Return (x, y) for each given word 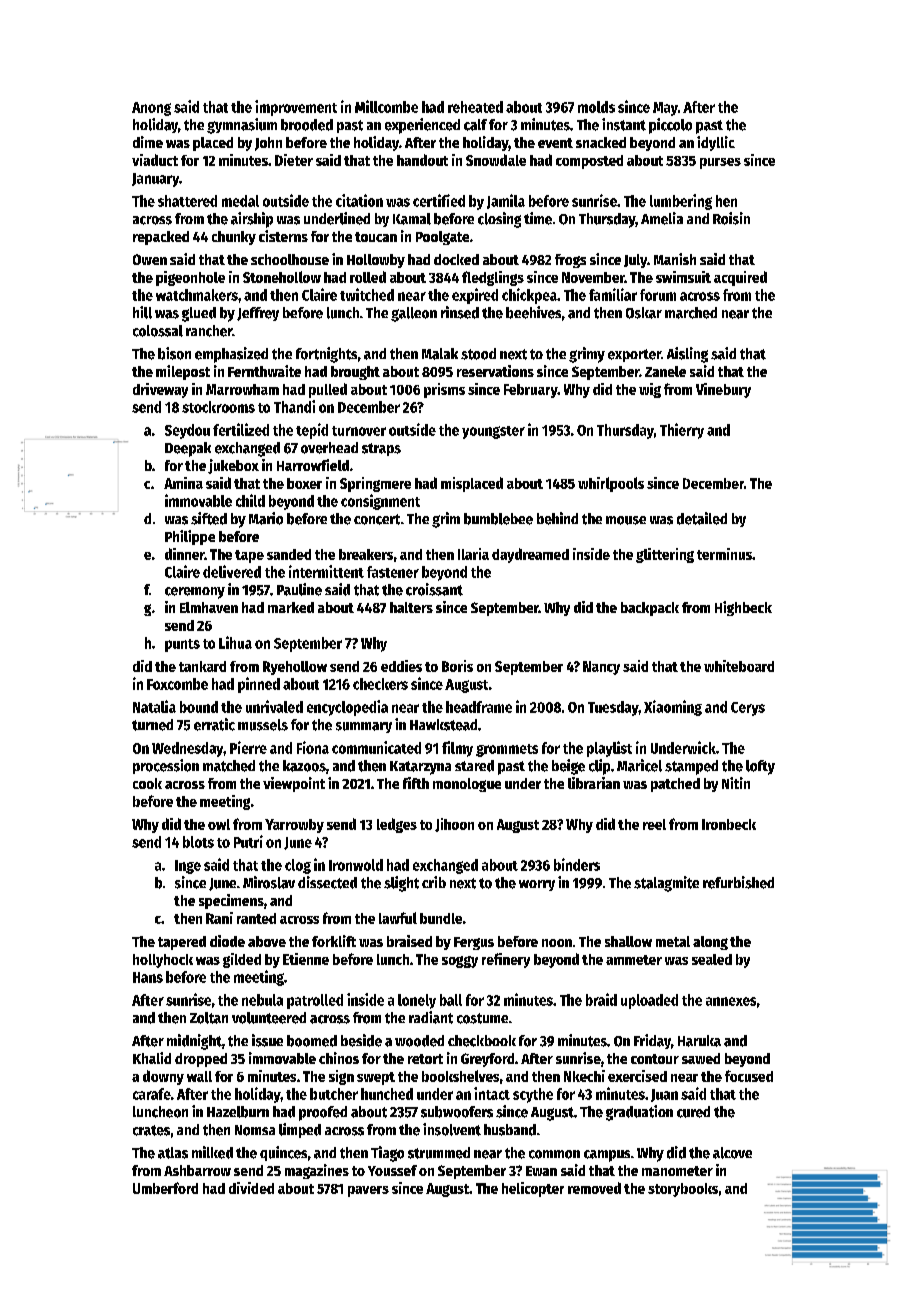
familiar (613, 294)
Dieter (294, 160)
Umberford (165, 1188)
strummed (439, 1153)
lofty (760, 767)
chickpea (529, 296)
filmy (457, 749)
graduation (639, 1113)
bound (199, 707)
